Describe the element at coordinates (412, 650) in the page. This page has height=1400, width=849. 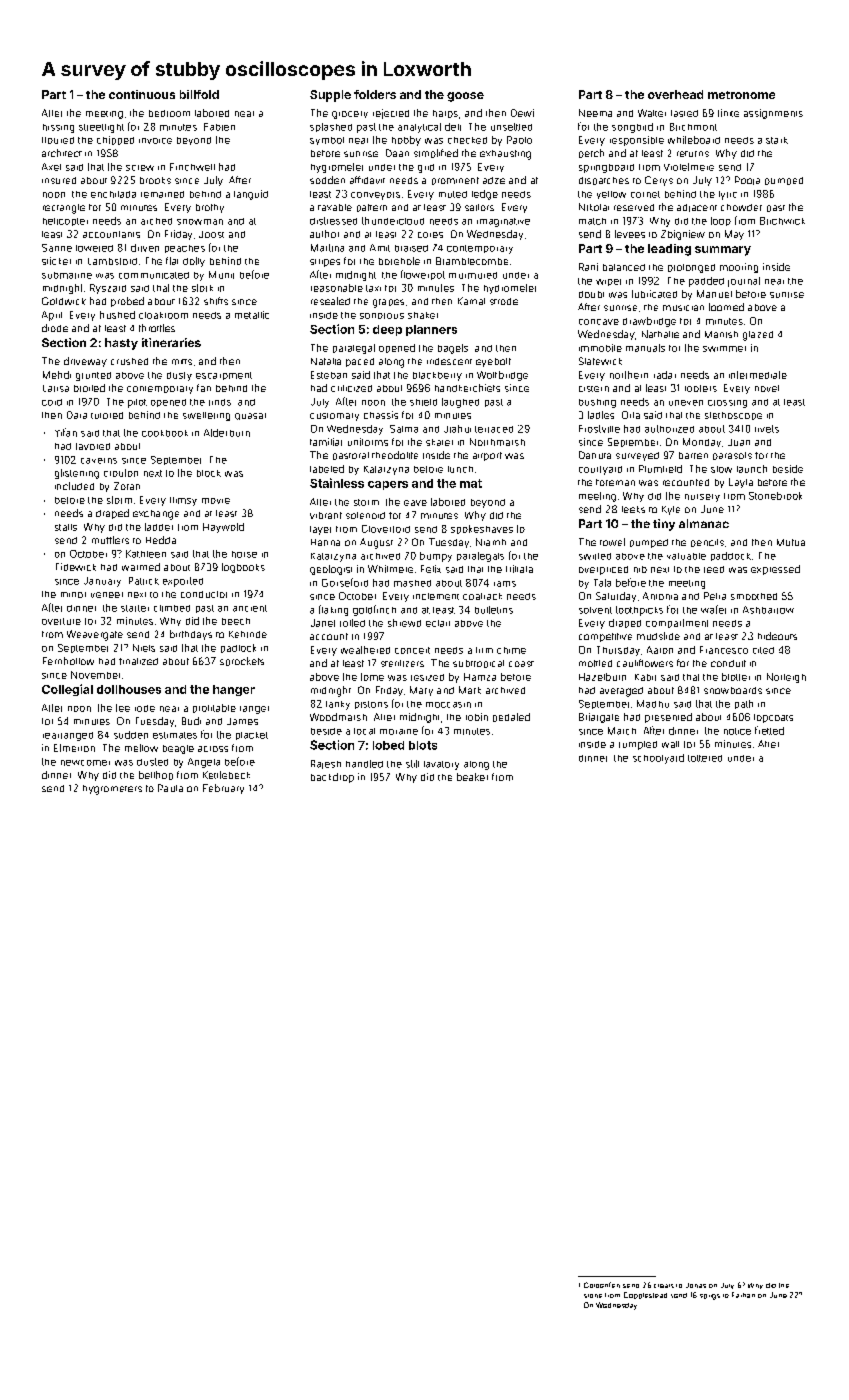
I see `concert` at that location.
